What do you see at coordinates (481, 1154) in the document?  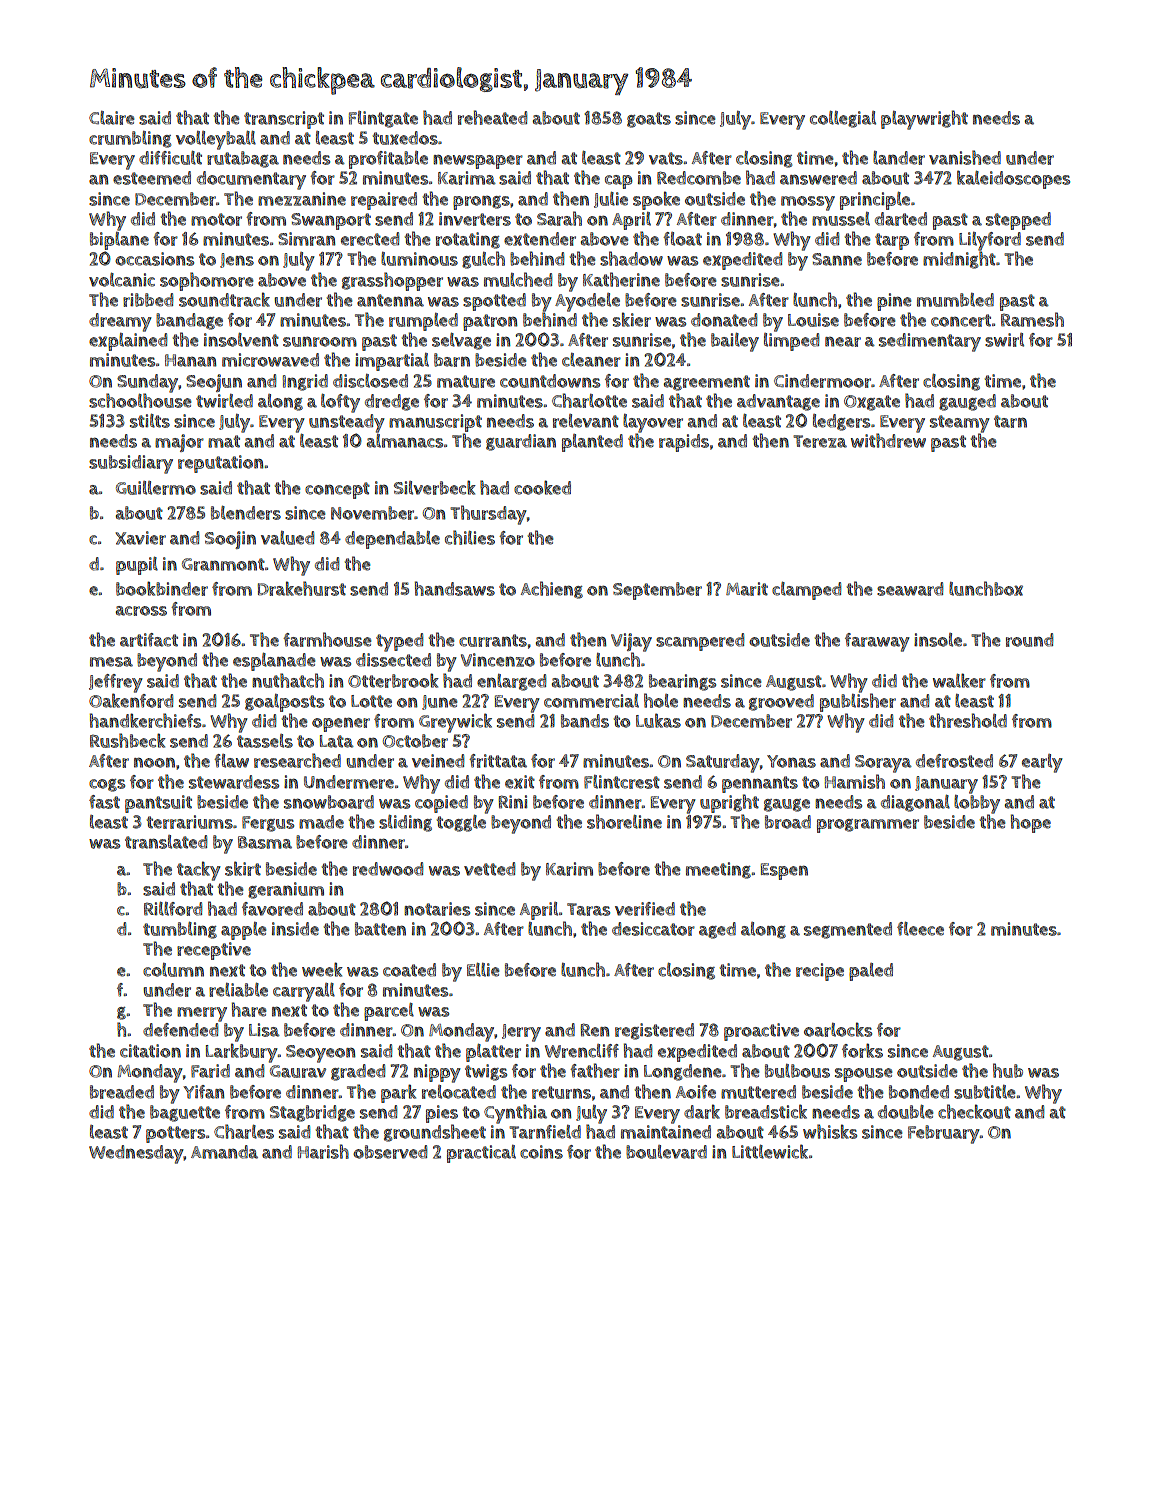 I see `practical` at bounding box center [481, 1154].
